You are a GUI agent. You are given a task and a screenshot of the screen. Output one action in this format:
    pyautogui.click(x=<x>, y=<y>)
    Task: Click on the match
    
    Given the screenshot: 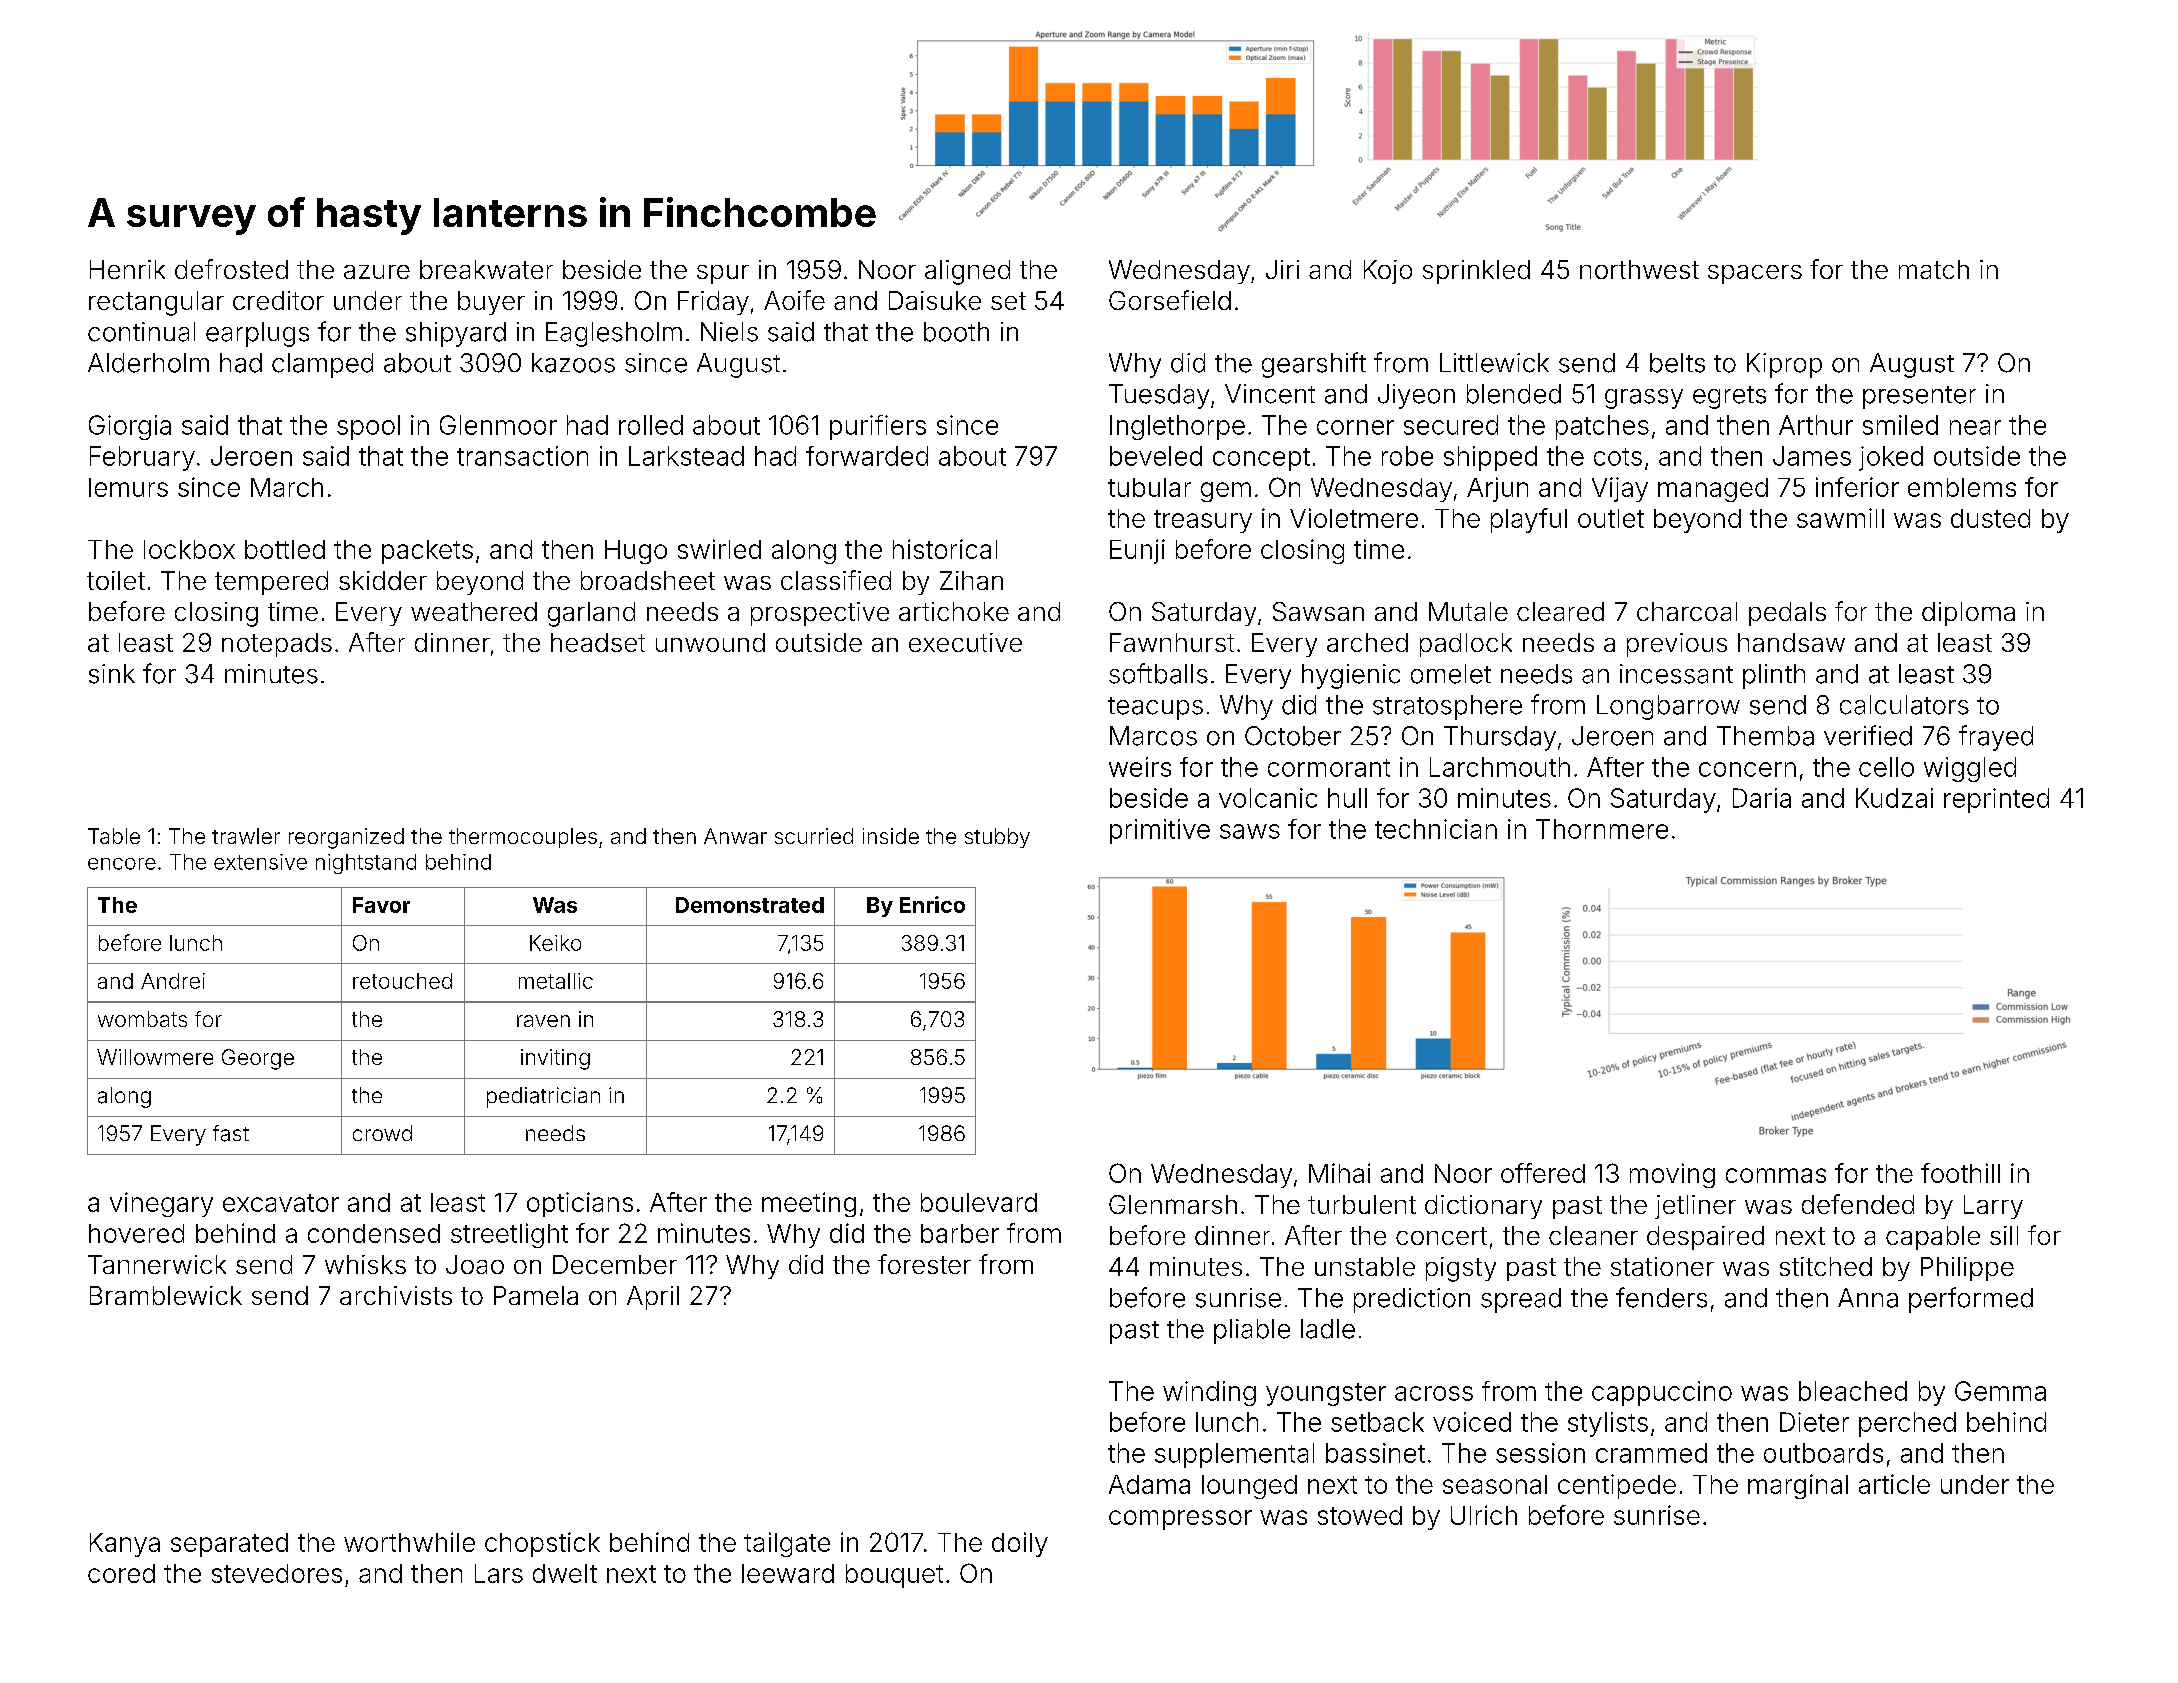 What is the action you would take?
    pyautogui.click(x=1934, y=269)
